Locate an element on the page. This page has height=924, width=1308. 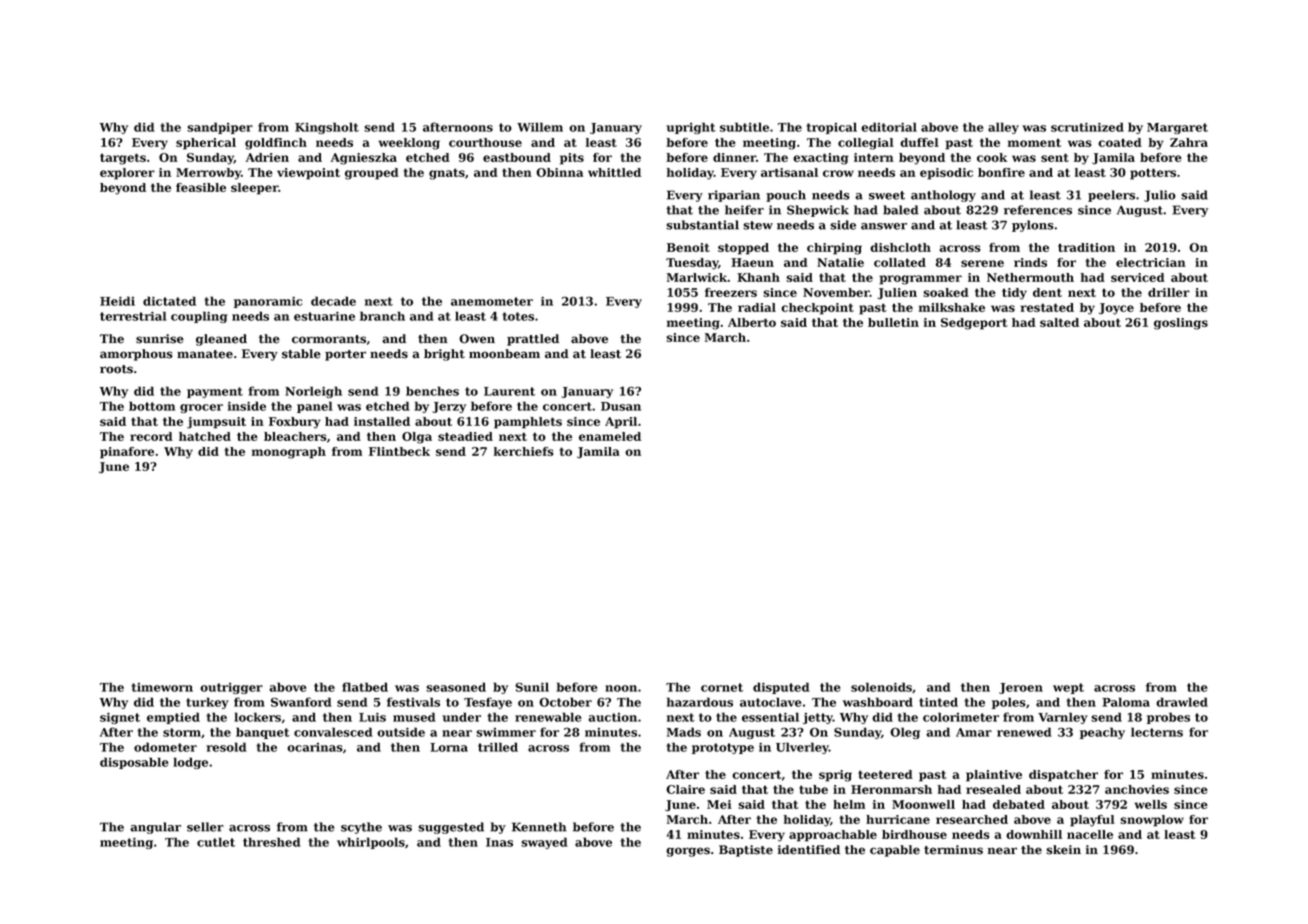
alley is located at coordinates (1003, 128).
